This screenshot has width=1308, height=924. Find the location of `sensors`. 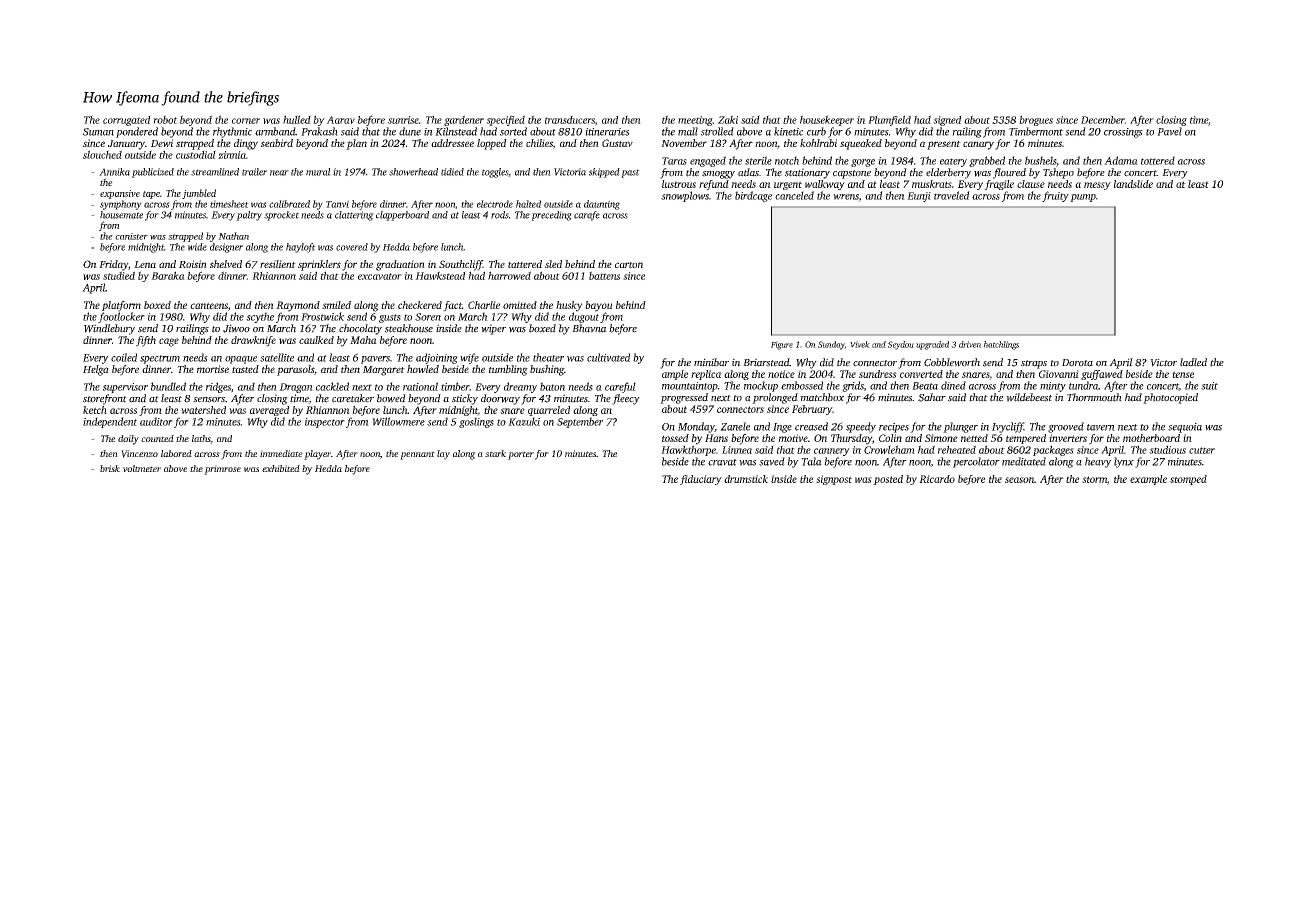

sensors is located at coordinates (209, 400).
